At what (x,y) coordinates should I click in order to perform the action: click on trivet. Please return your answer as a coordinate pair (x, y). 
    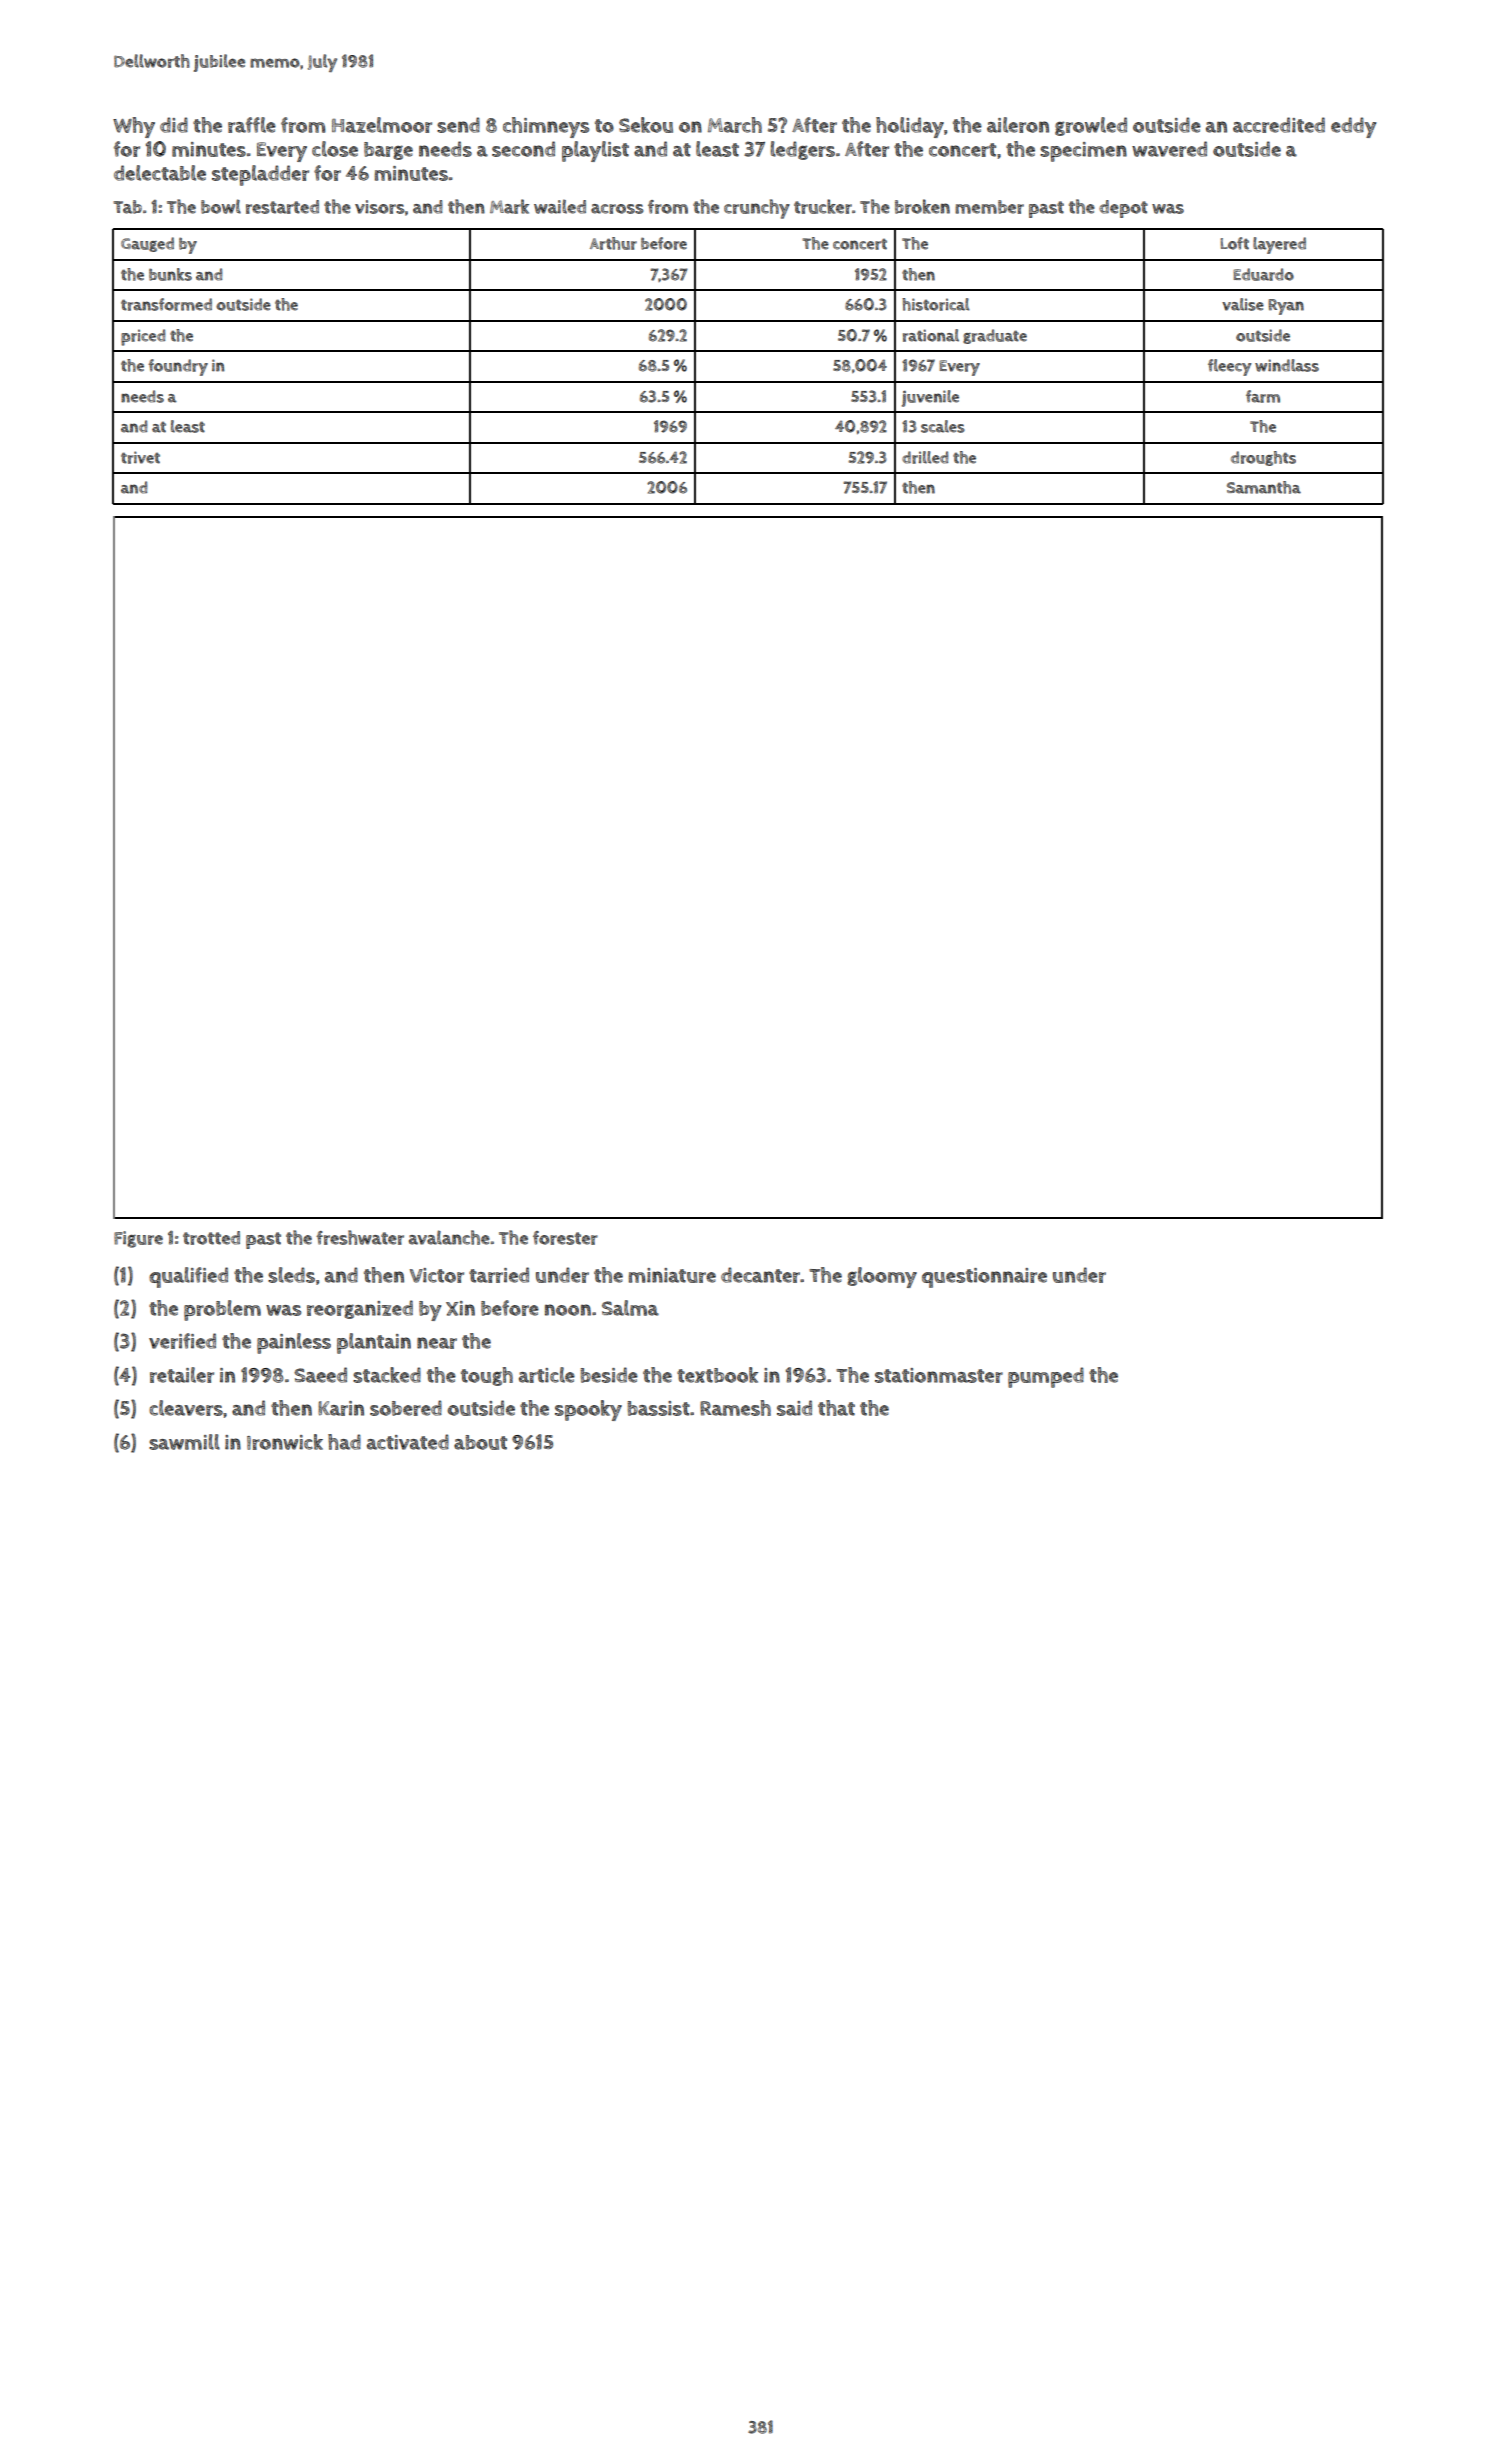
    Looking at the image, I should click on (140, 457).
